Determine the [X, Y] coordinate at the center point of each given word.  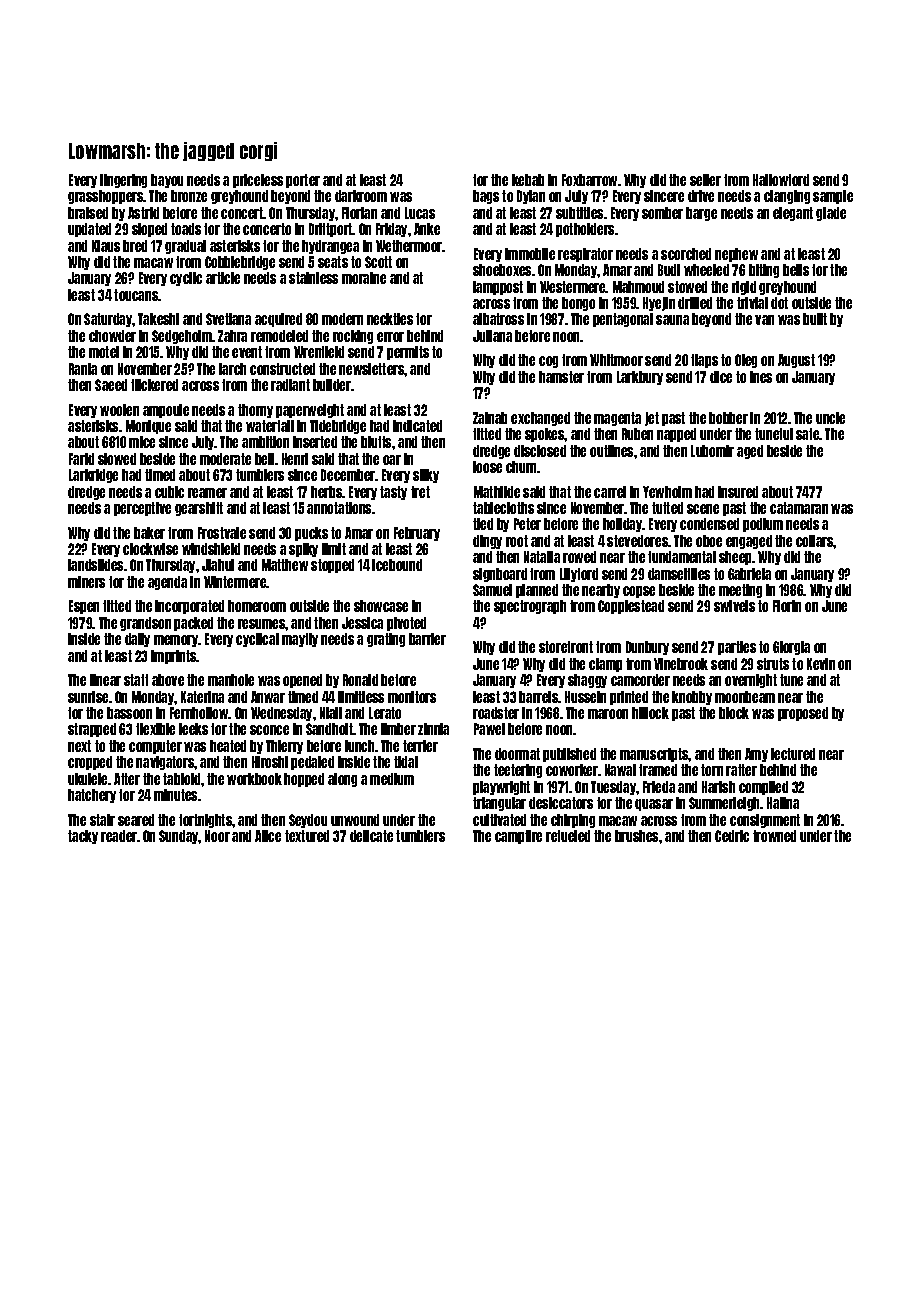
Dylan [531, 197]
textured [307, 836]
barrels [539, 697]
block [734, 713]
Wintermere [235, 582]
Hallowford [781, 180]
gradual [185, 247]
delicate [371, 836]
